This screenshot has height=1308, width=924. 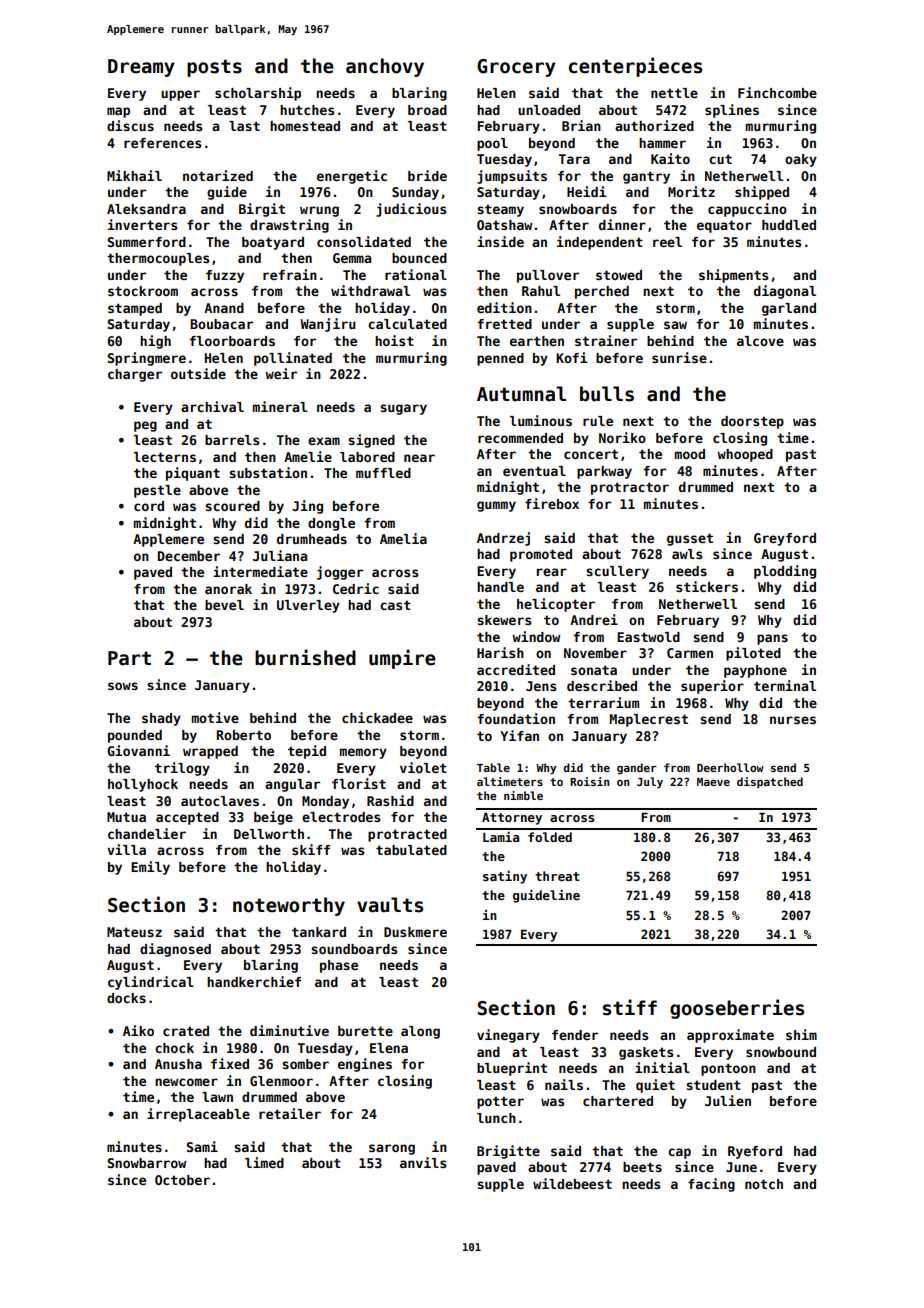 I want to click on upper, so click(x=180, y=95).
